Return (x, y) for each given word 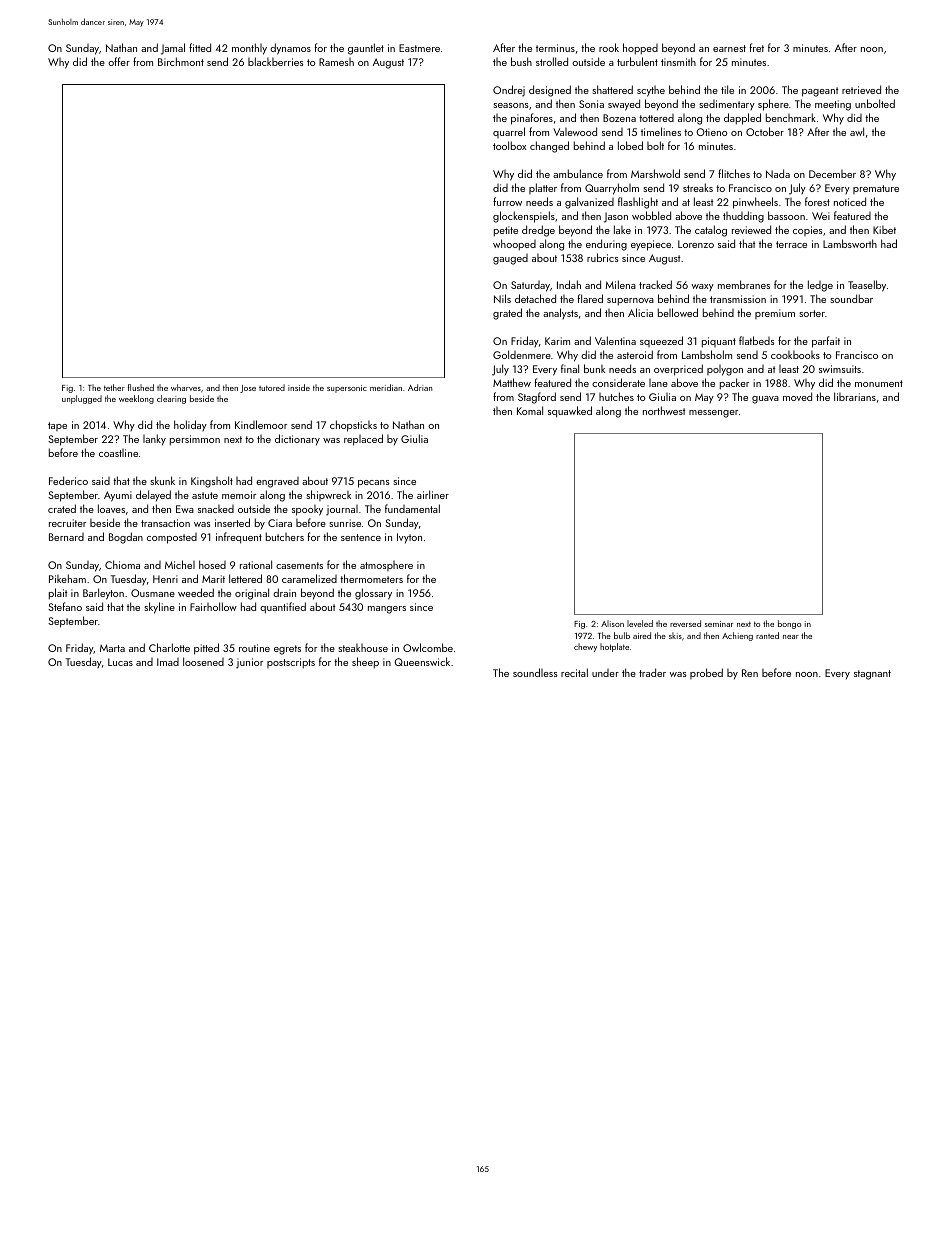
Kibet (884, 230)
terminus (555, 48)
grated (507, 314)
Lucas (120, 662)
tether (114, 387)
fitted (200, 47)
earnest (729, 48)
